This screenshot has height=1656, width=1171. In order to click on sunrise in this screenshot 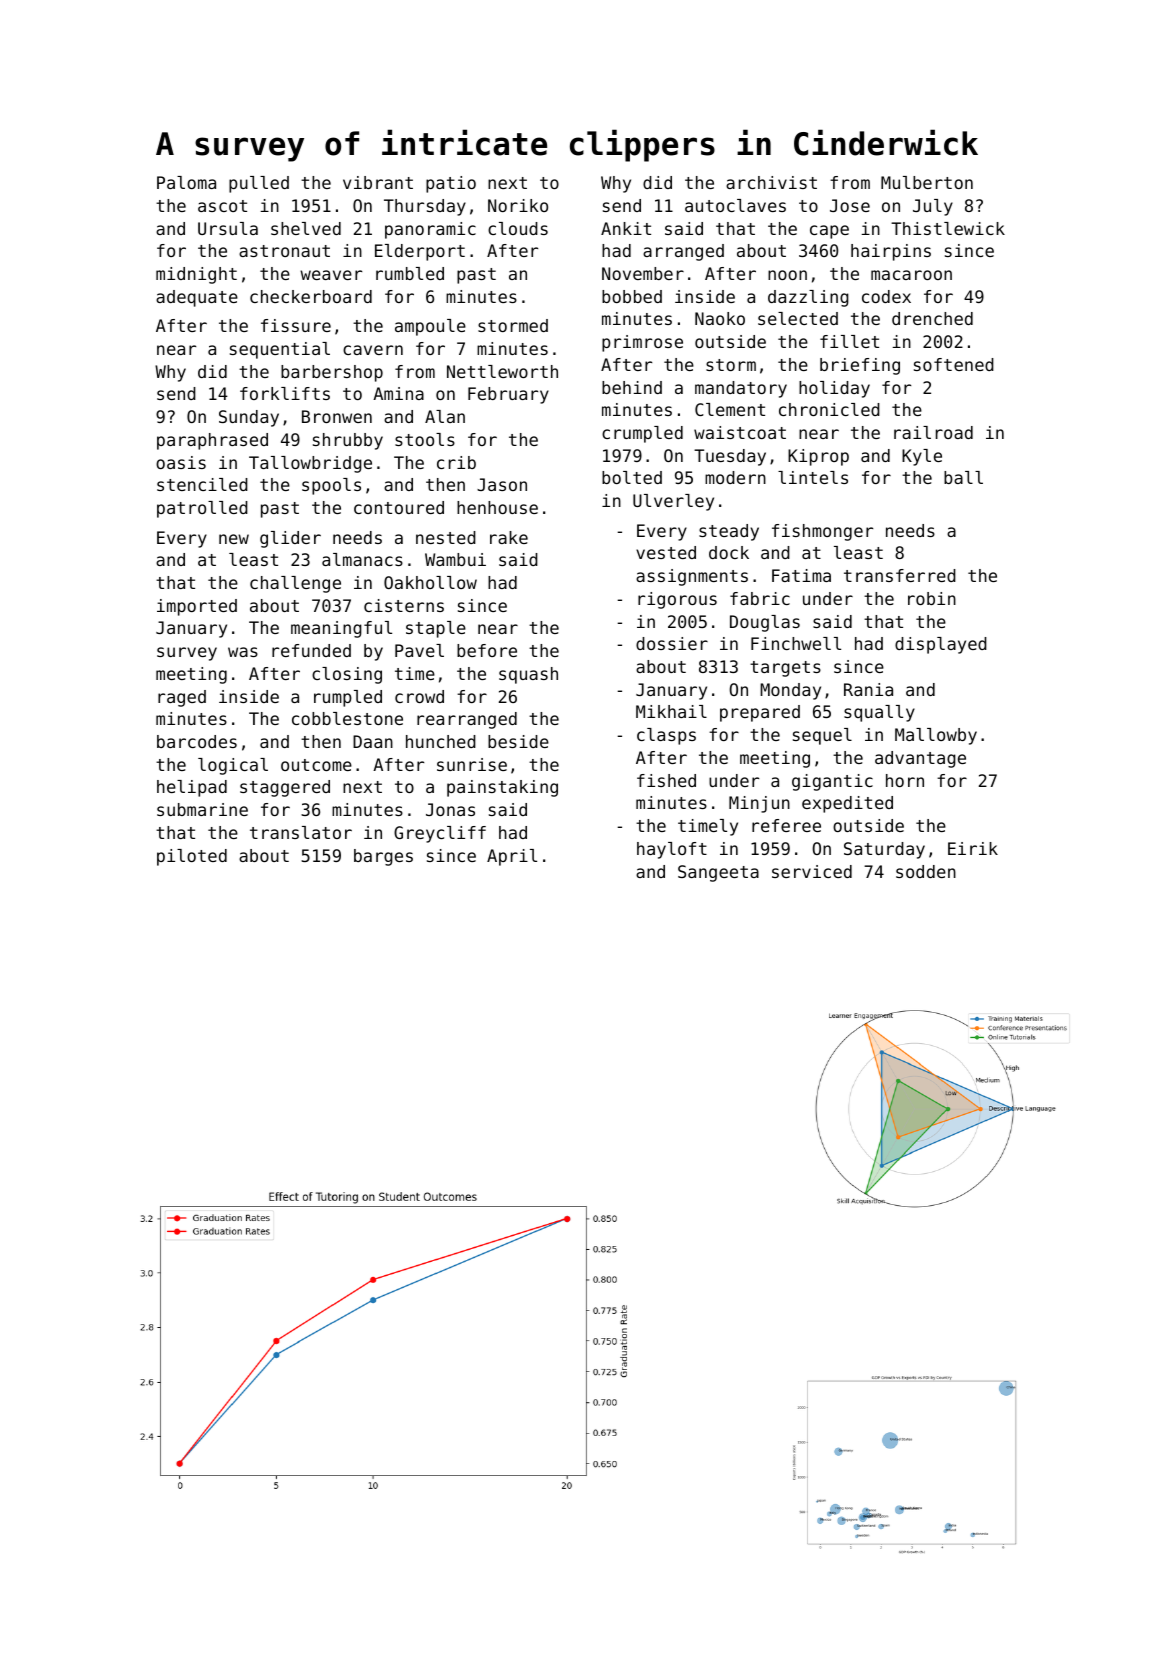, I will do `click(472, 764)`.
